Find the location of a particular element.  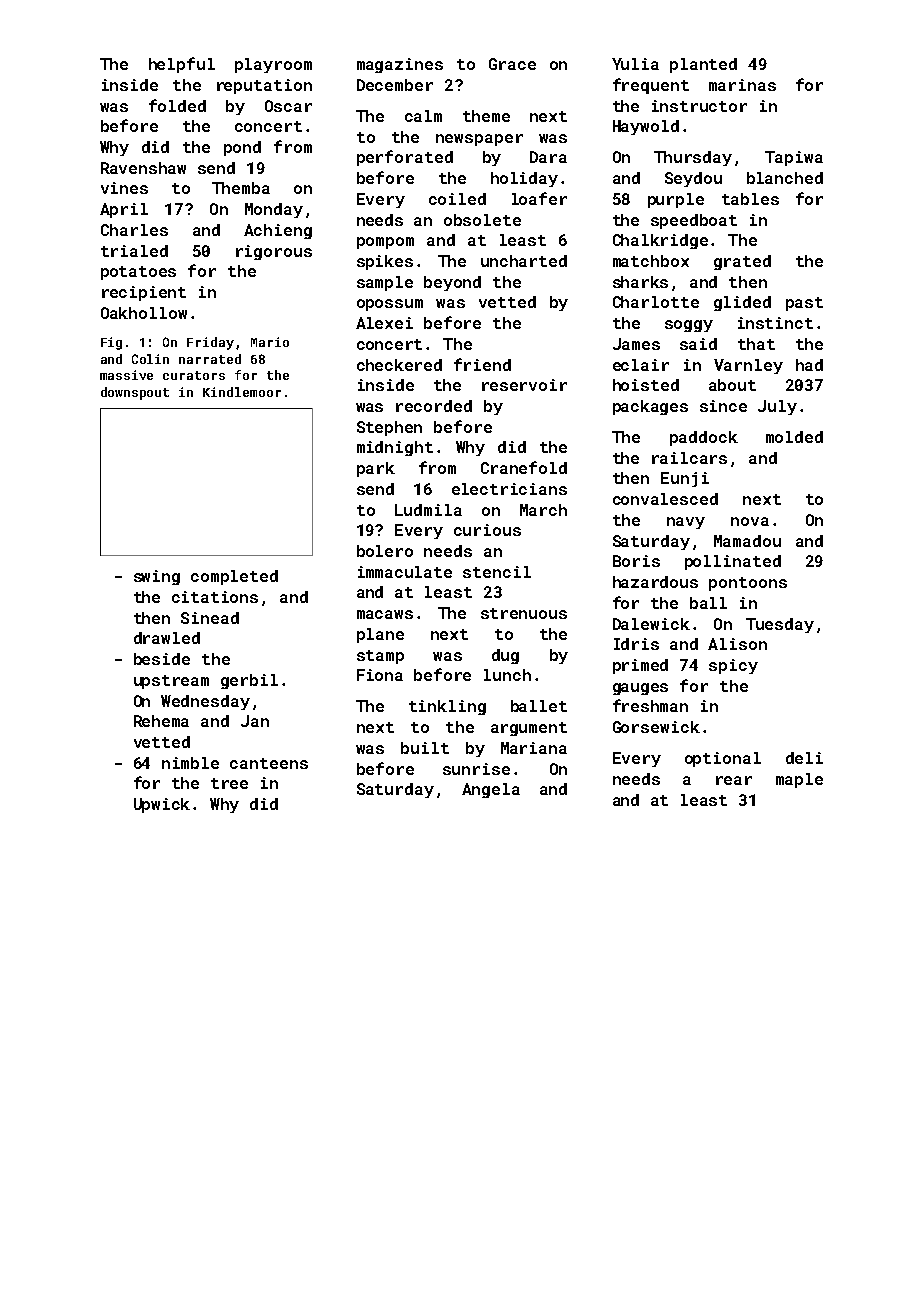

tables is located at coordinates (750, 199).
